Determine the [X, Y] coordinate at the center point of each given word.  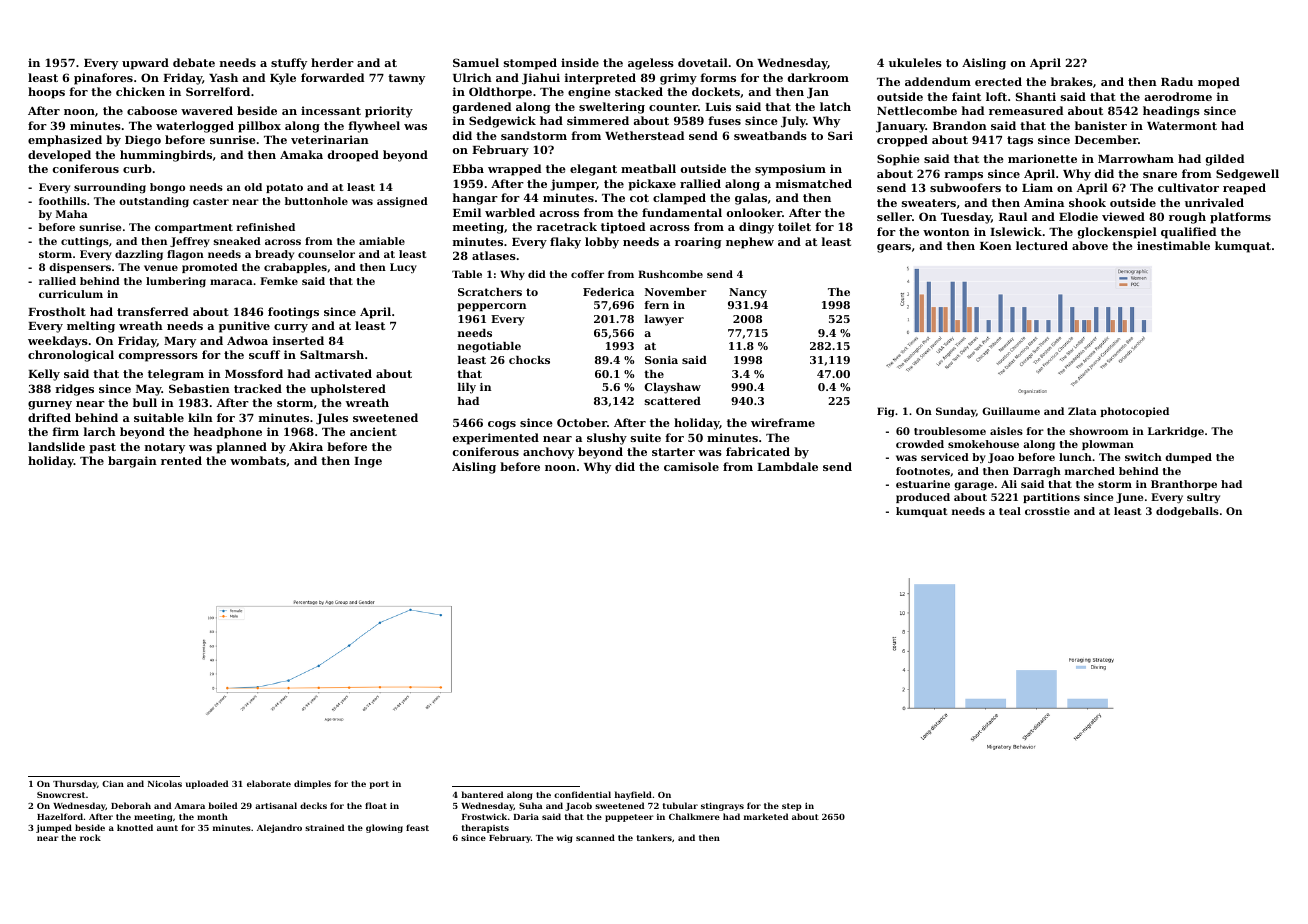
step [792, 807]
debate [194, 62]
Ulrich [472, 77]
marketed [766, 816]
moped [1219, 83]
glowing [384, 828]
